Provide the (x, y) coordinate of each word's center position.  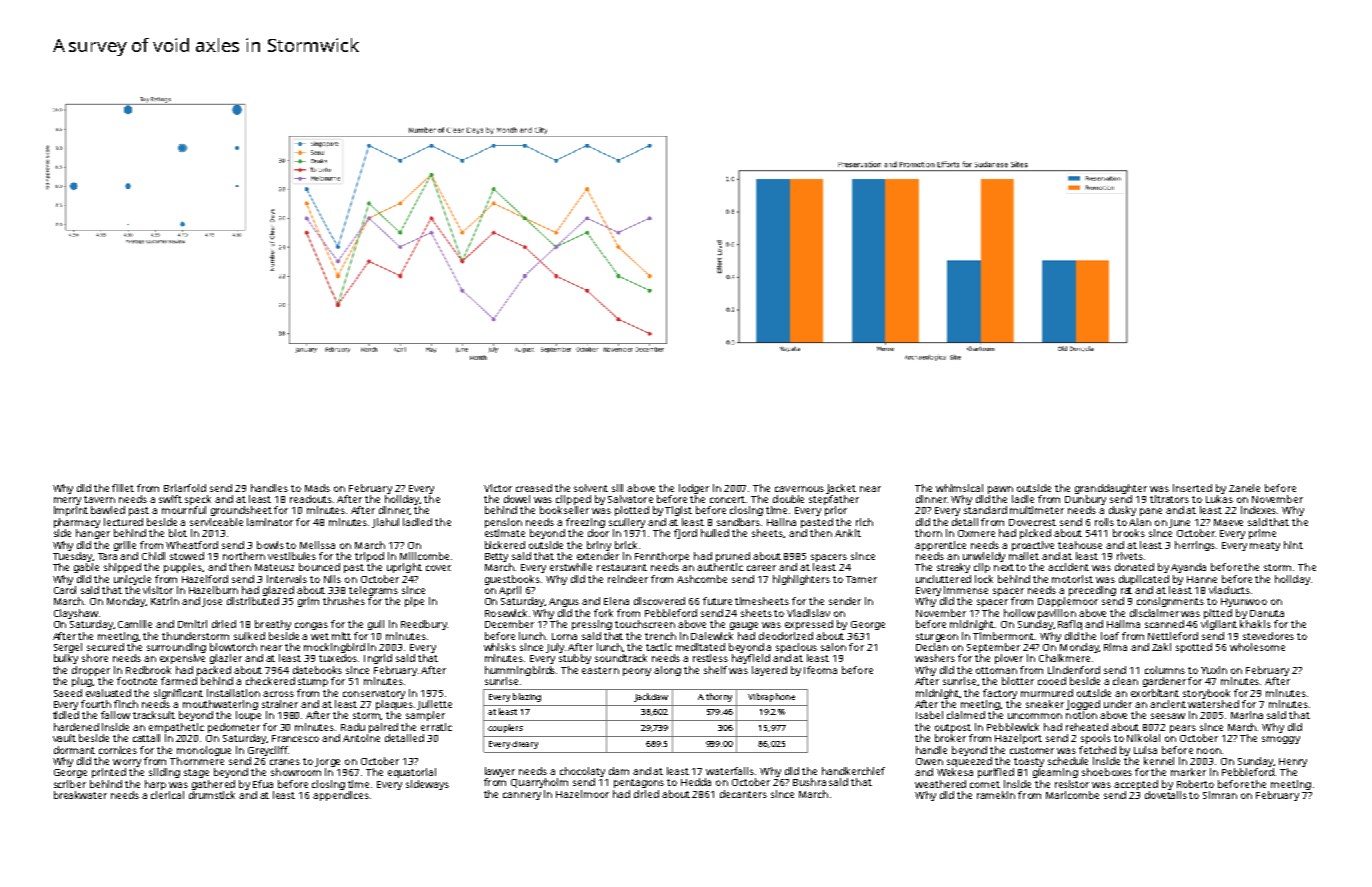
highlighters (801, 580)
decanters (743, 794)
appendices (341, 796)
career (761, 568)
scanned (1164, 624)
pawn (1000, 490)
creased (534, 488)
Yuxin (1214, 670)
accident (1068, 567)
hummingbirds (520, 671)
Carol (65, 590)
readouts (311, 499)
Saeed (68, 693)
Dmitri (192, 624)
